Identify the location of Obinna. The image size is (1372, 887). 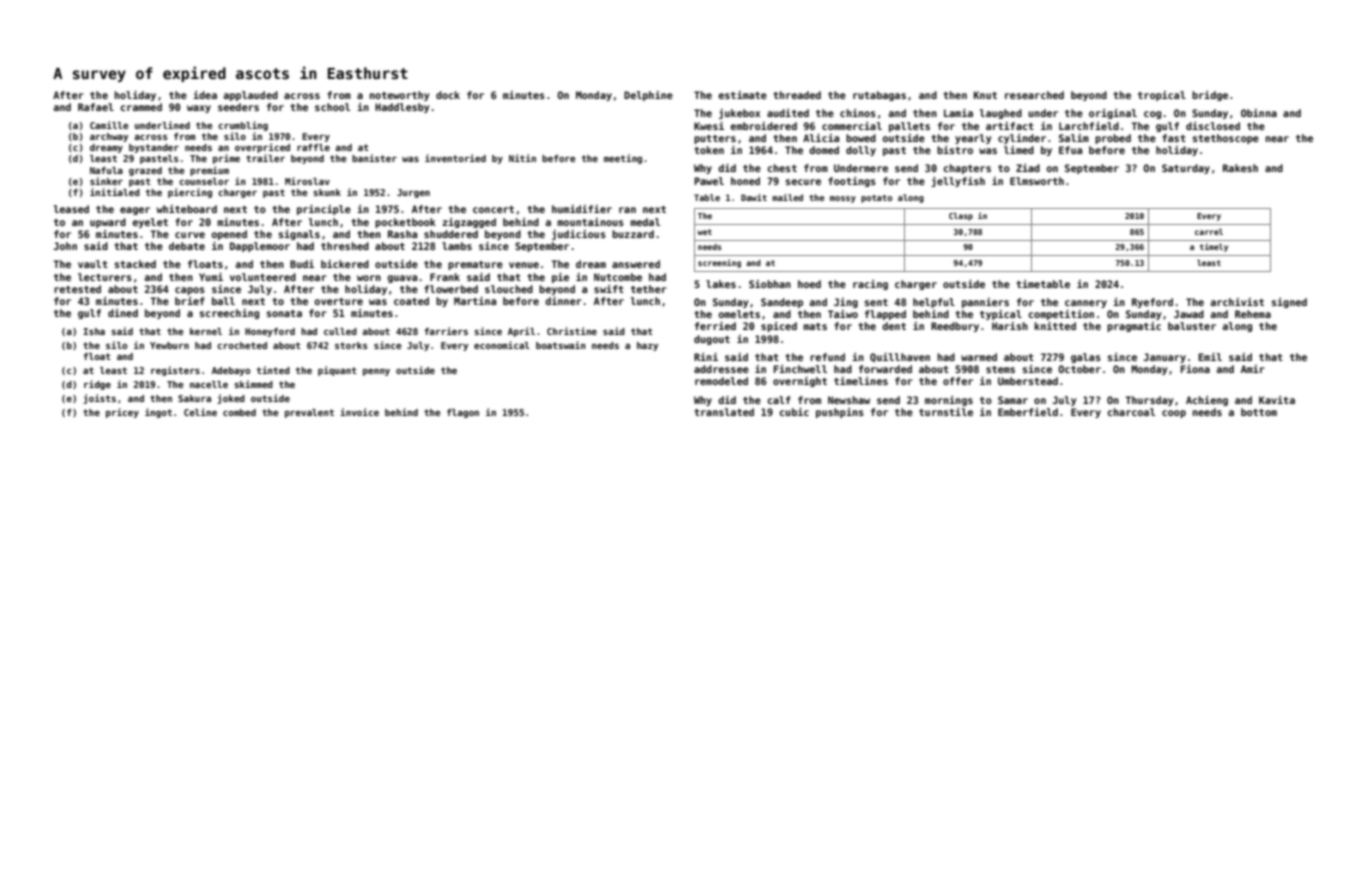
(1259, 113).
